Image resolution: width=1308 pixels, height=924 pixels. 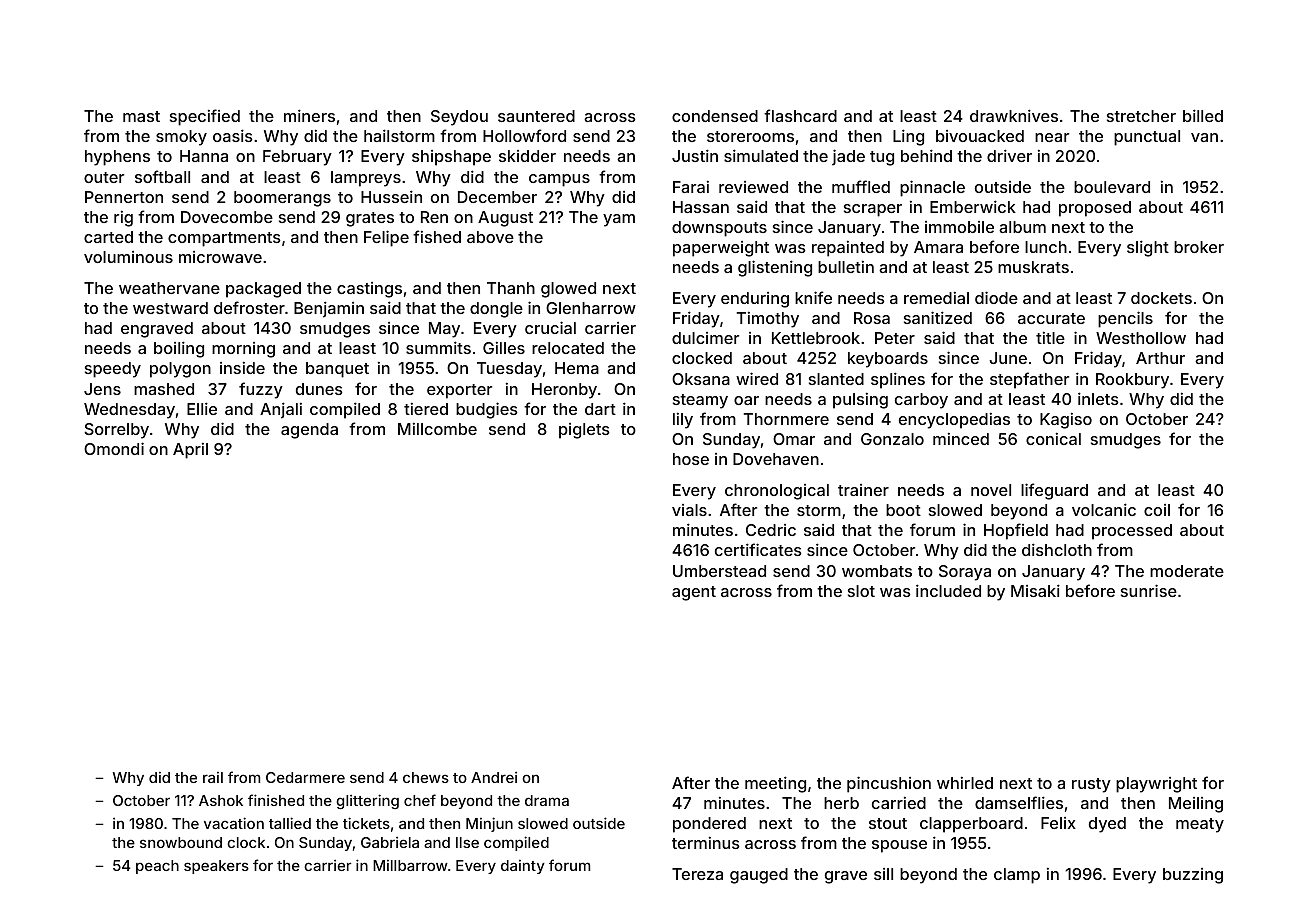 I want to click on boomerangs, so click(x=282, y=199).
